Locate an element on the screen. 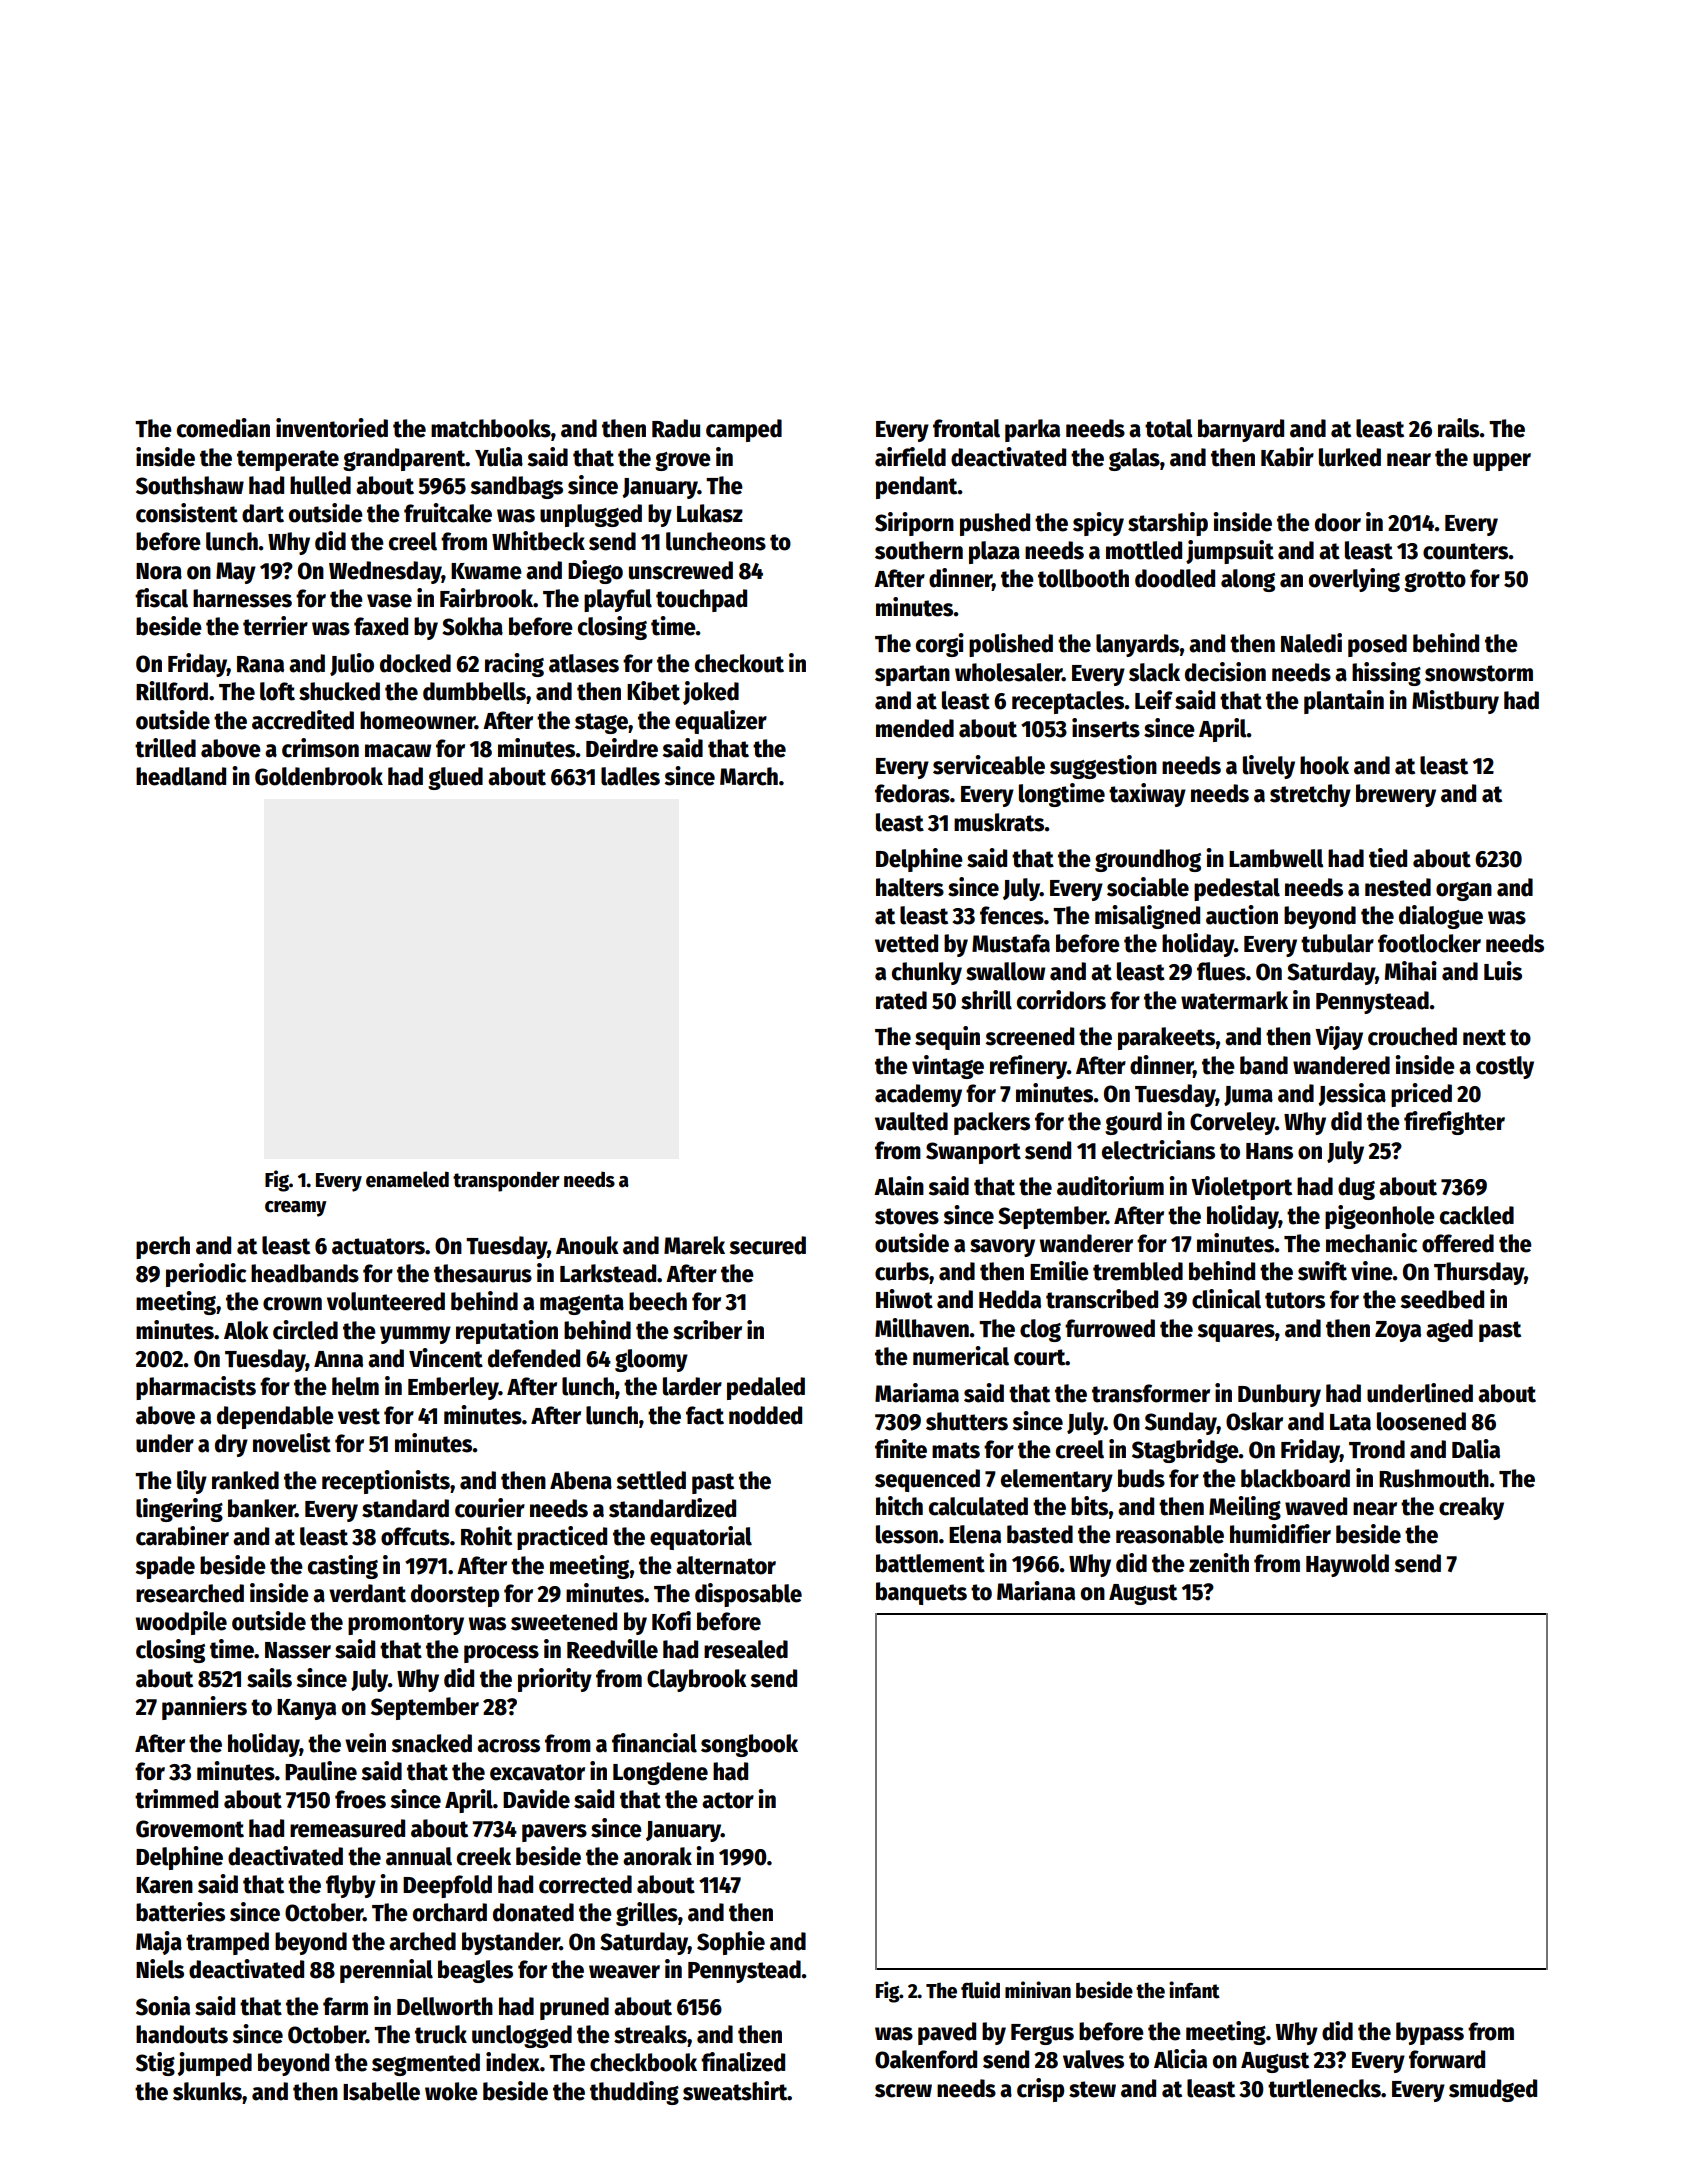 The width and height of the screenshot is (1683, 2178). gourd is located at coordinates (1133, 1123).
